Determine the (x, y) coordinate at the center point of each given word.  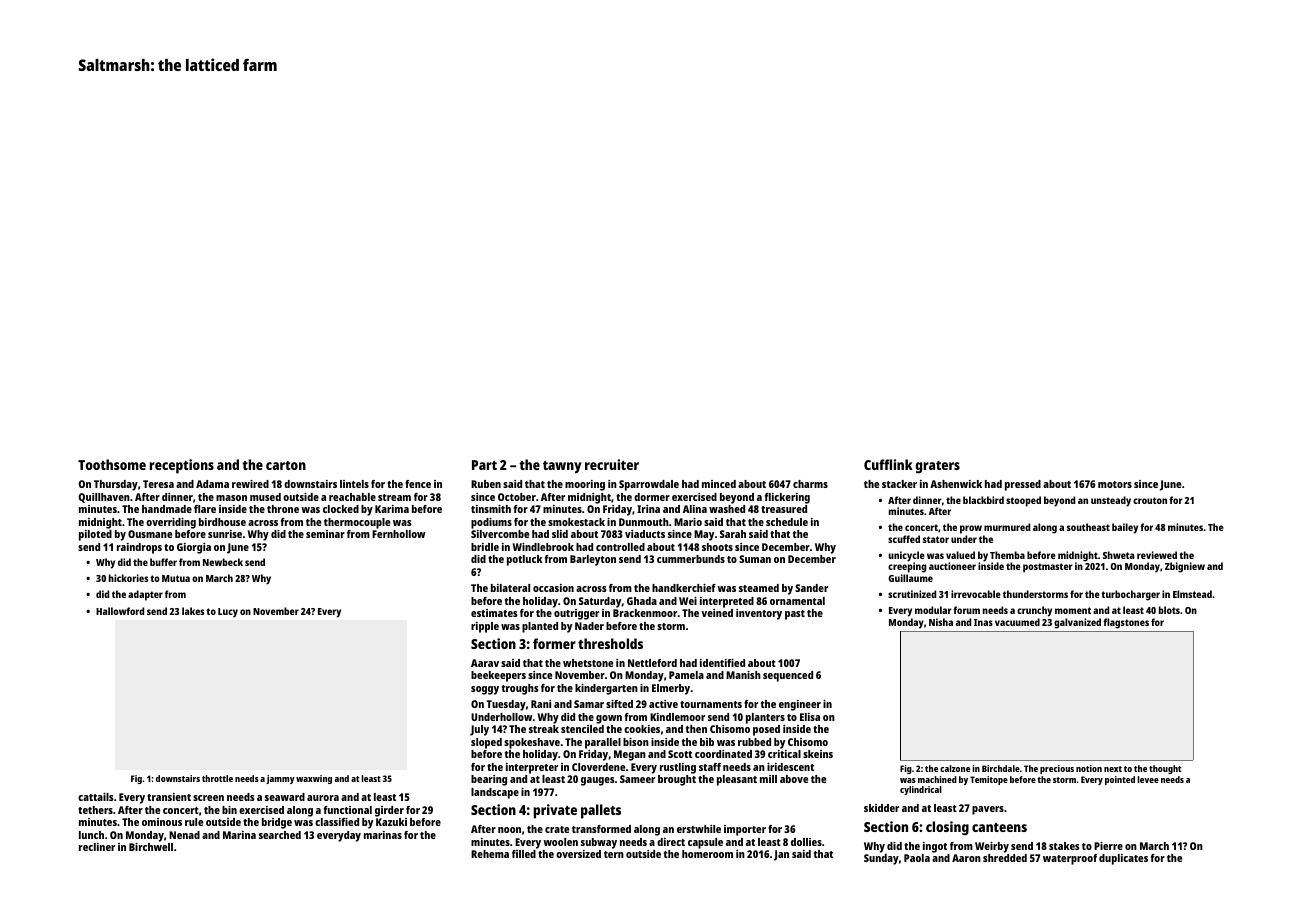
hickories (128, 578)
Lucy (228, 613)
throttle (217, 778)
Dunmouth (644, 522)
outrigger (576, 614)
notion (1089, 768)
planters (765, 718)
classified (337, 822)
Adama (212, 484)
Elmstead (1192, 594)
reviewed (1157, 555)
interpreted (727, 602)
